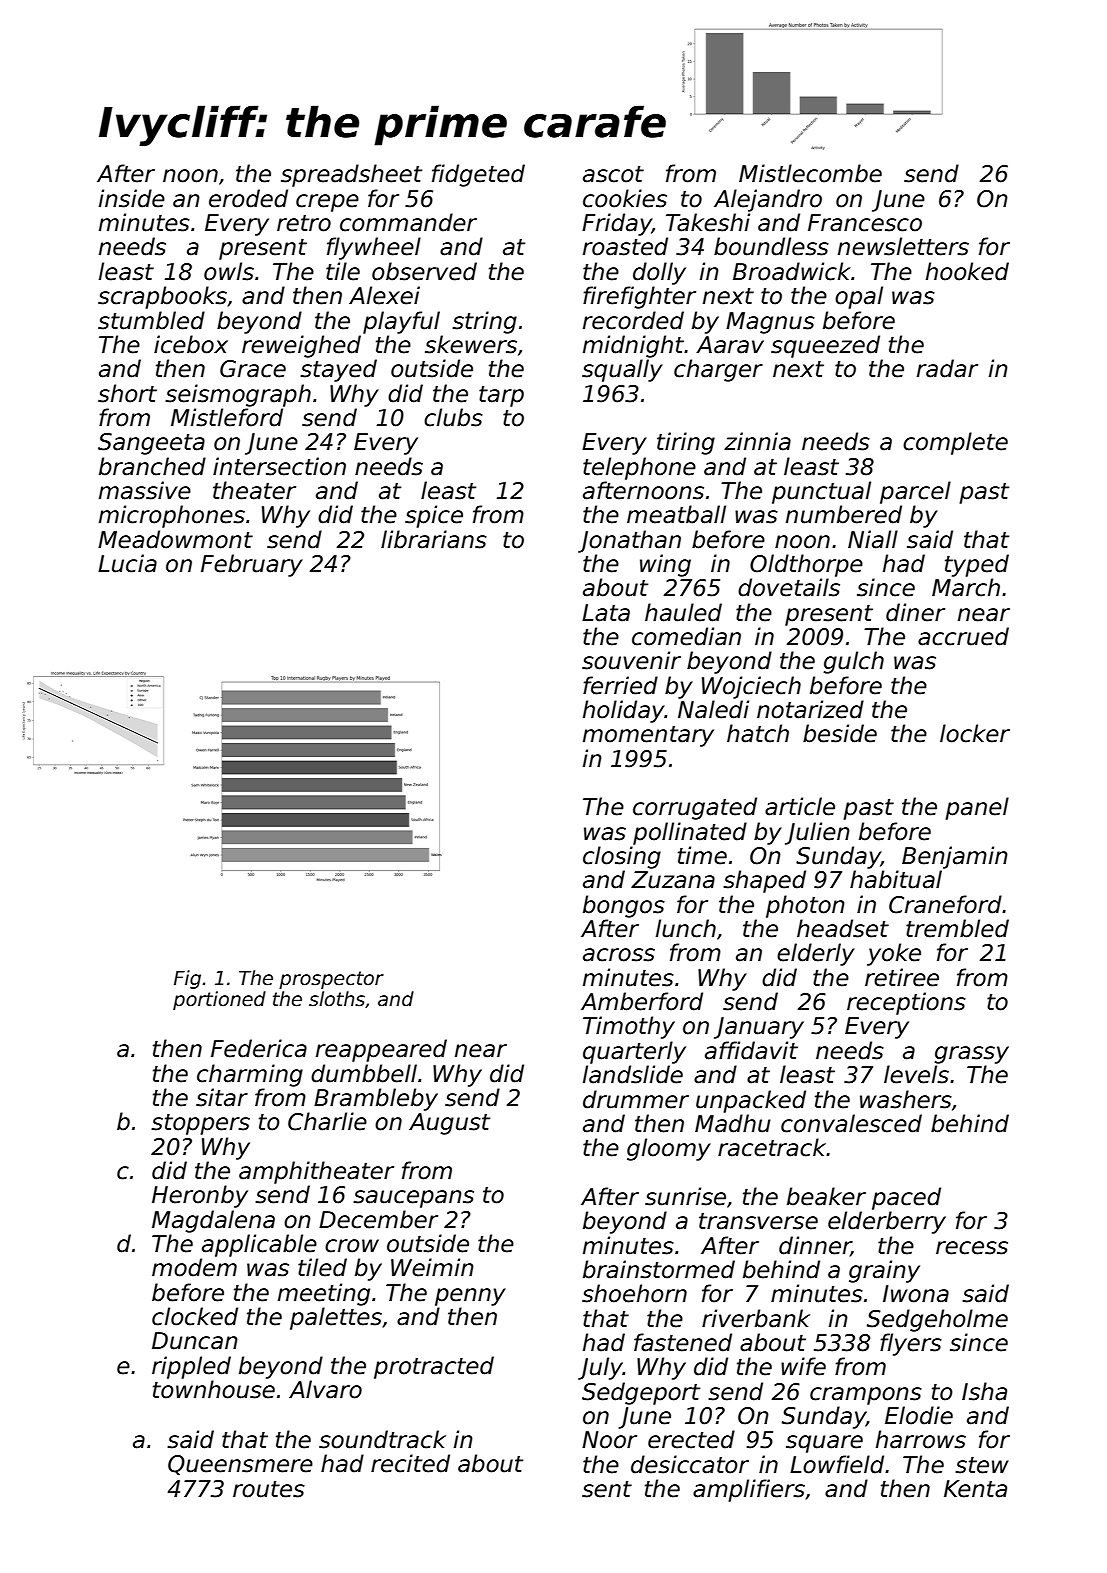 Image resolution: width=1107 pixels, height=1573 pixels. I want to click on ferried, so click(620, 685).
